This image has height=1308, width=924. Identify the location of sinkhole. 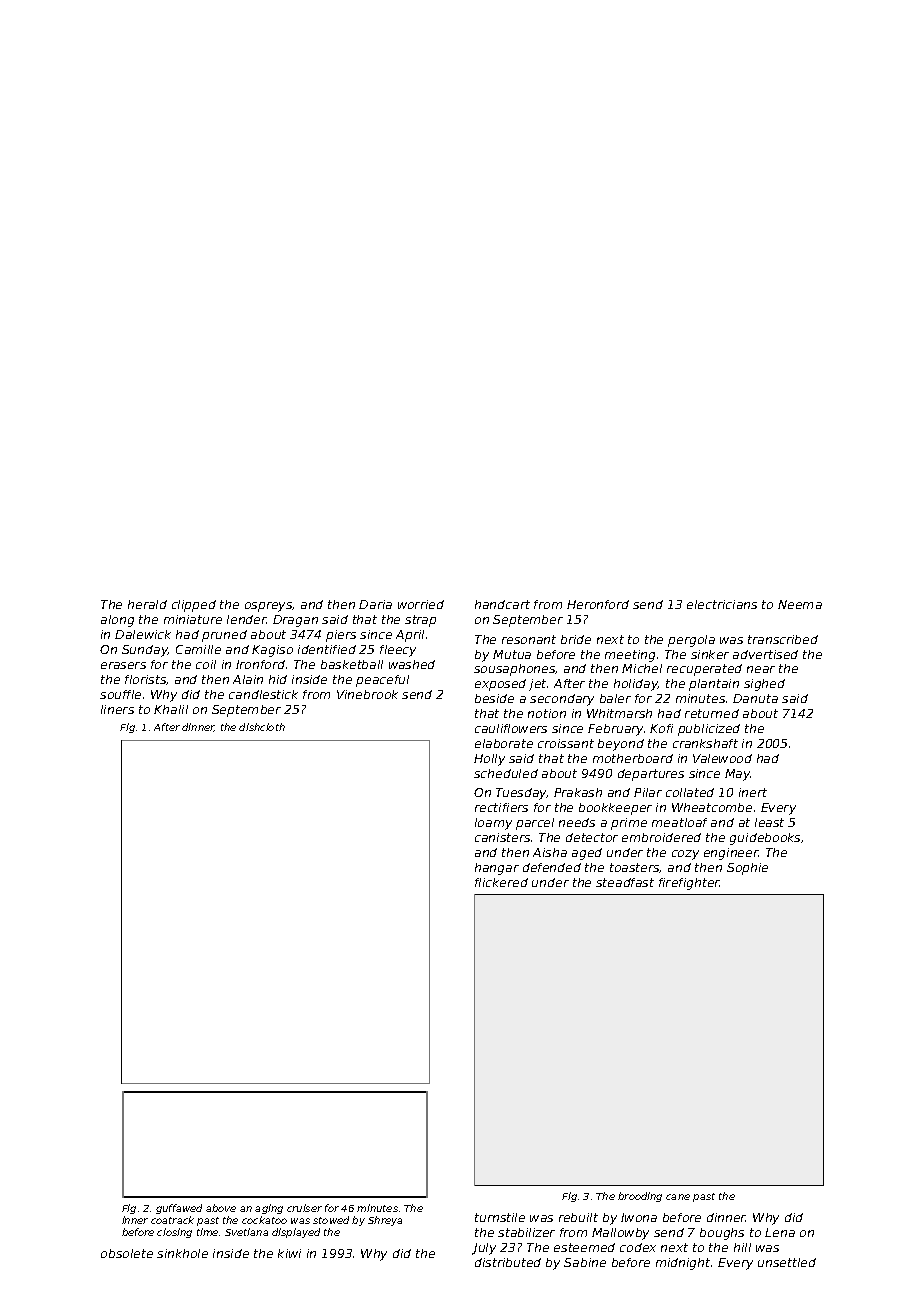
(182, 1253).
